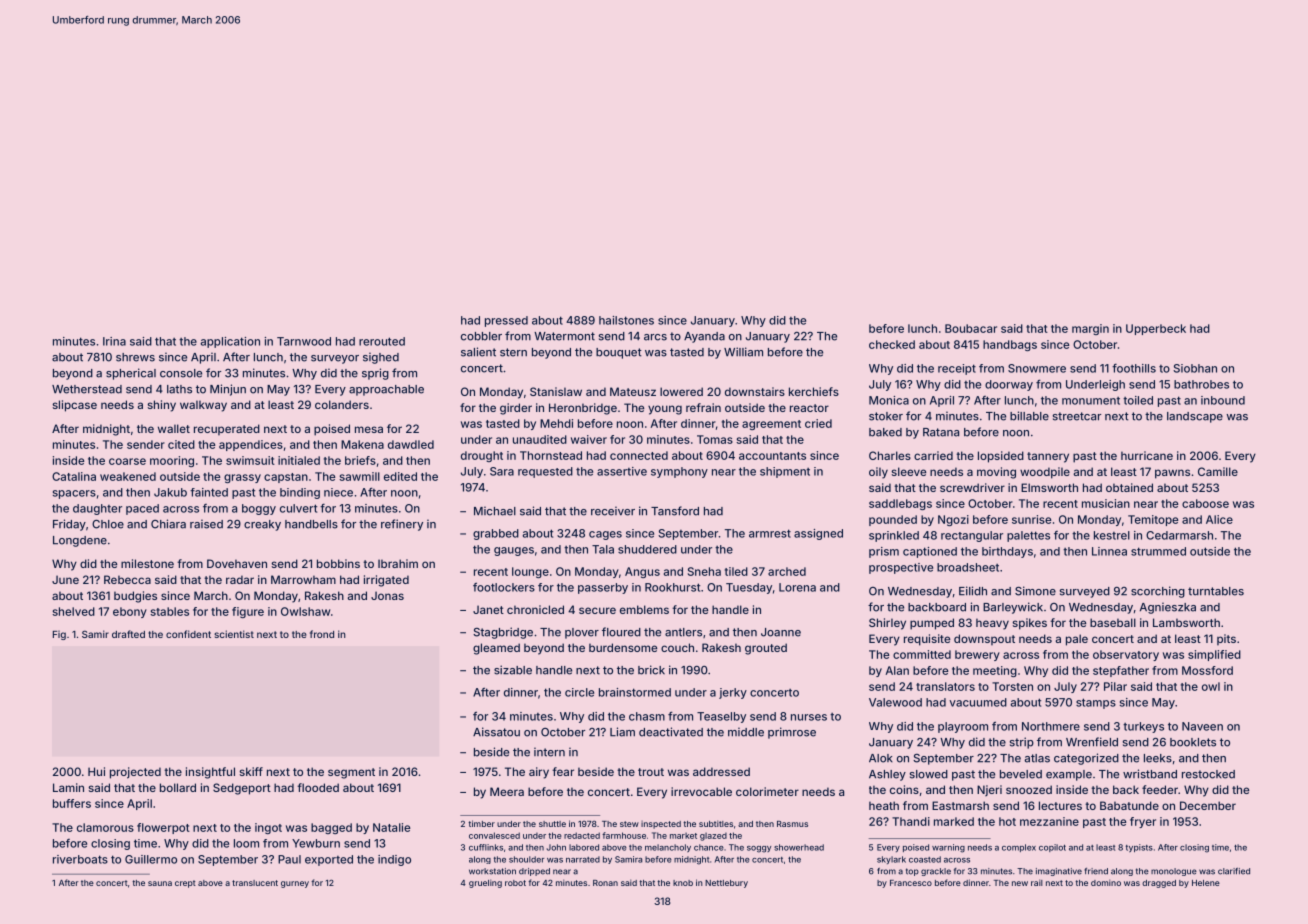 The height and width of the screenshot is (924, 1308). What do you see at coordinates (809, 717) in the screenshot?
I see `nurses` at bounding box center [809, 717].
